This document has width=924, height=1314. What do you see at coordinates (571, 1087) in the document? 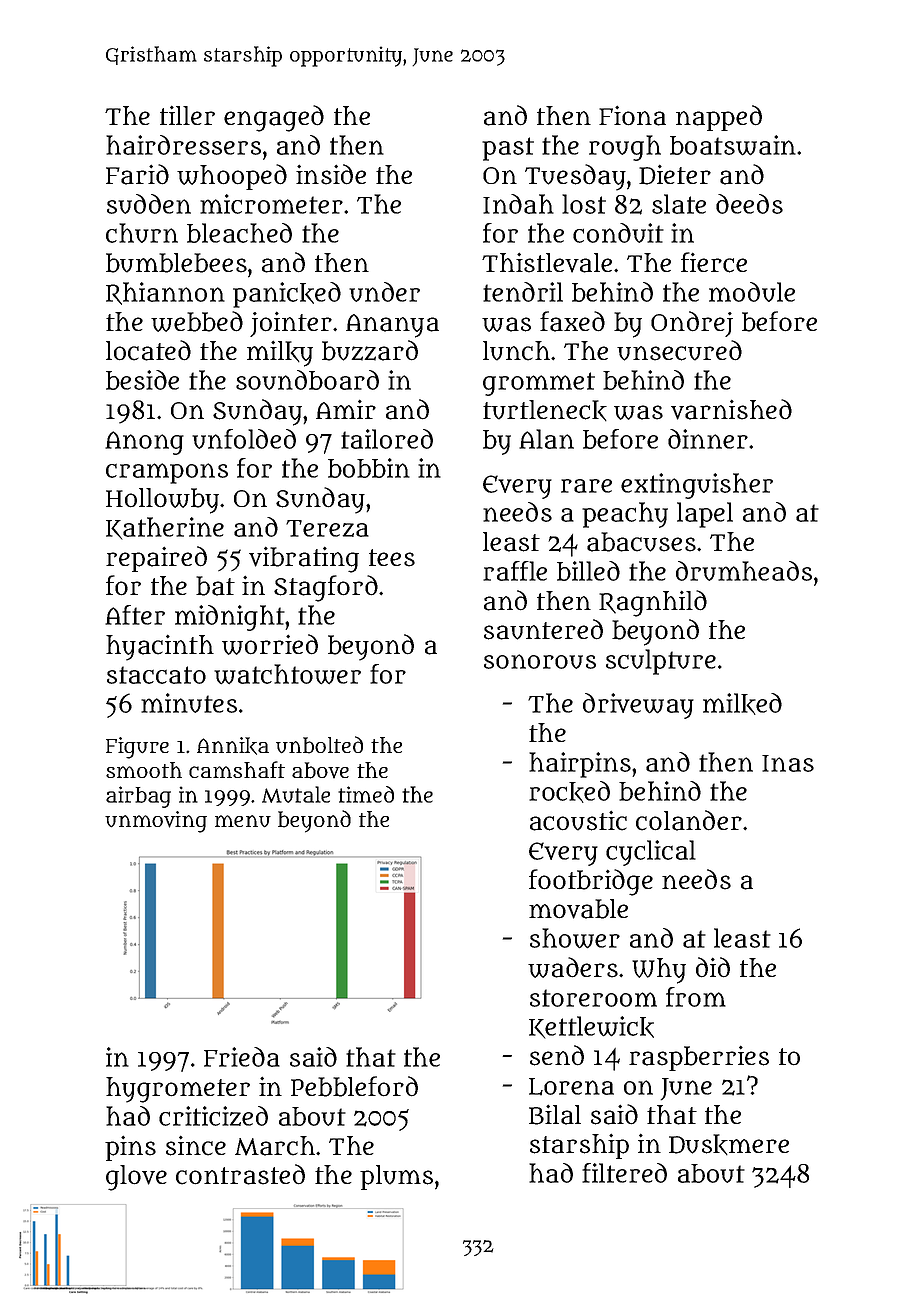
I see `Lorena` at bounding box center [571, 1087].
